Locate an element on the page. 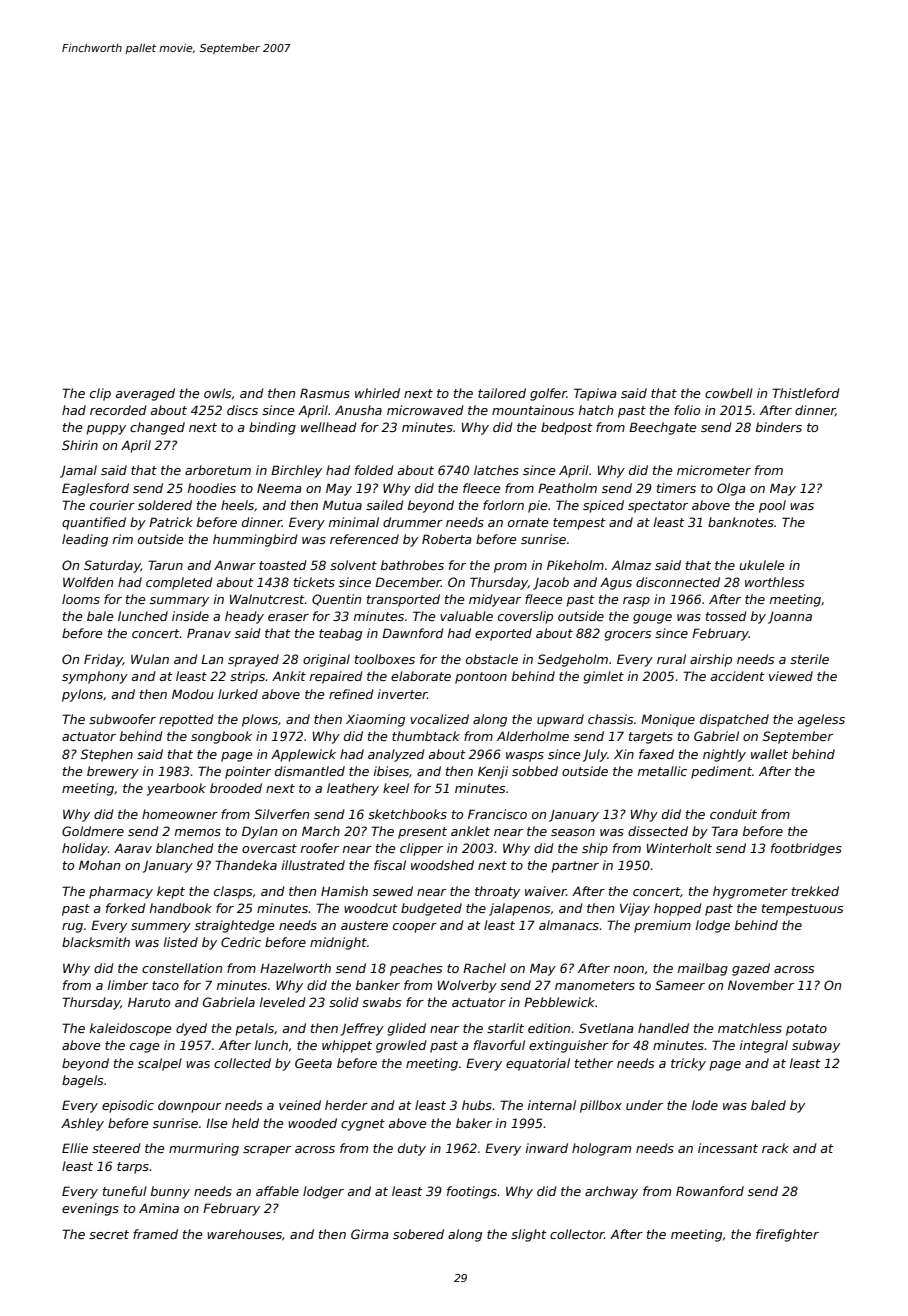 This image has width=908, height=1316. Tapiwa is located at coordinates (595, 394).
